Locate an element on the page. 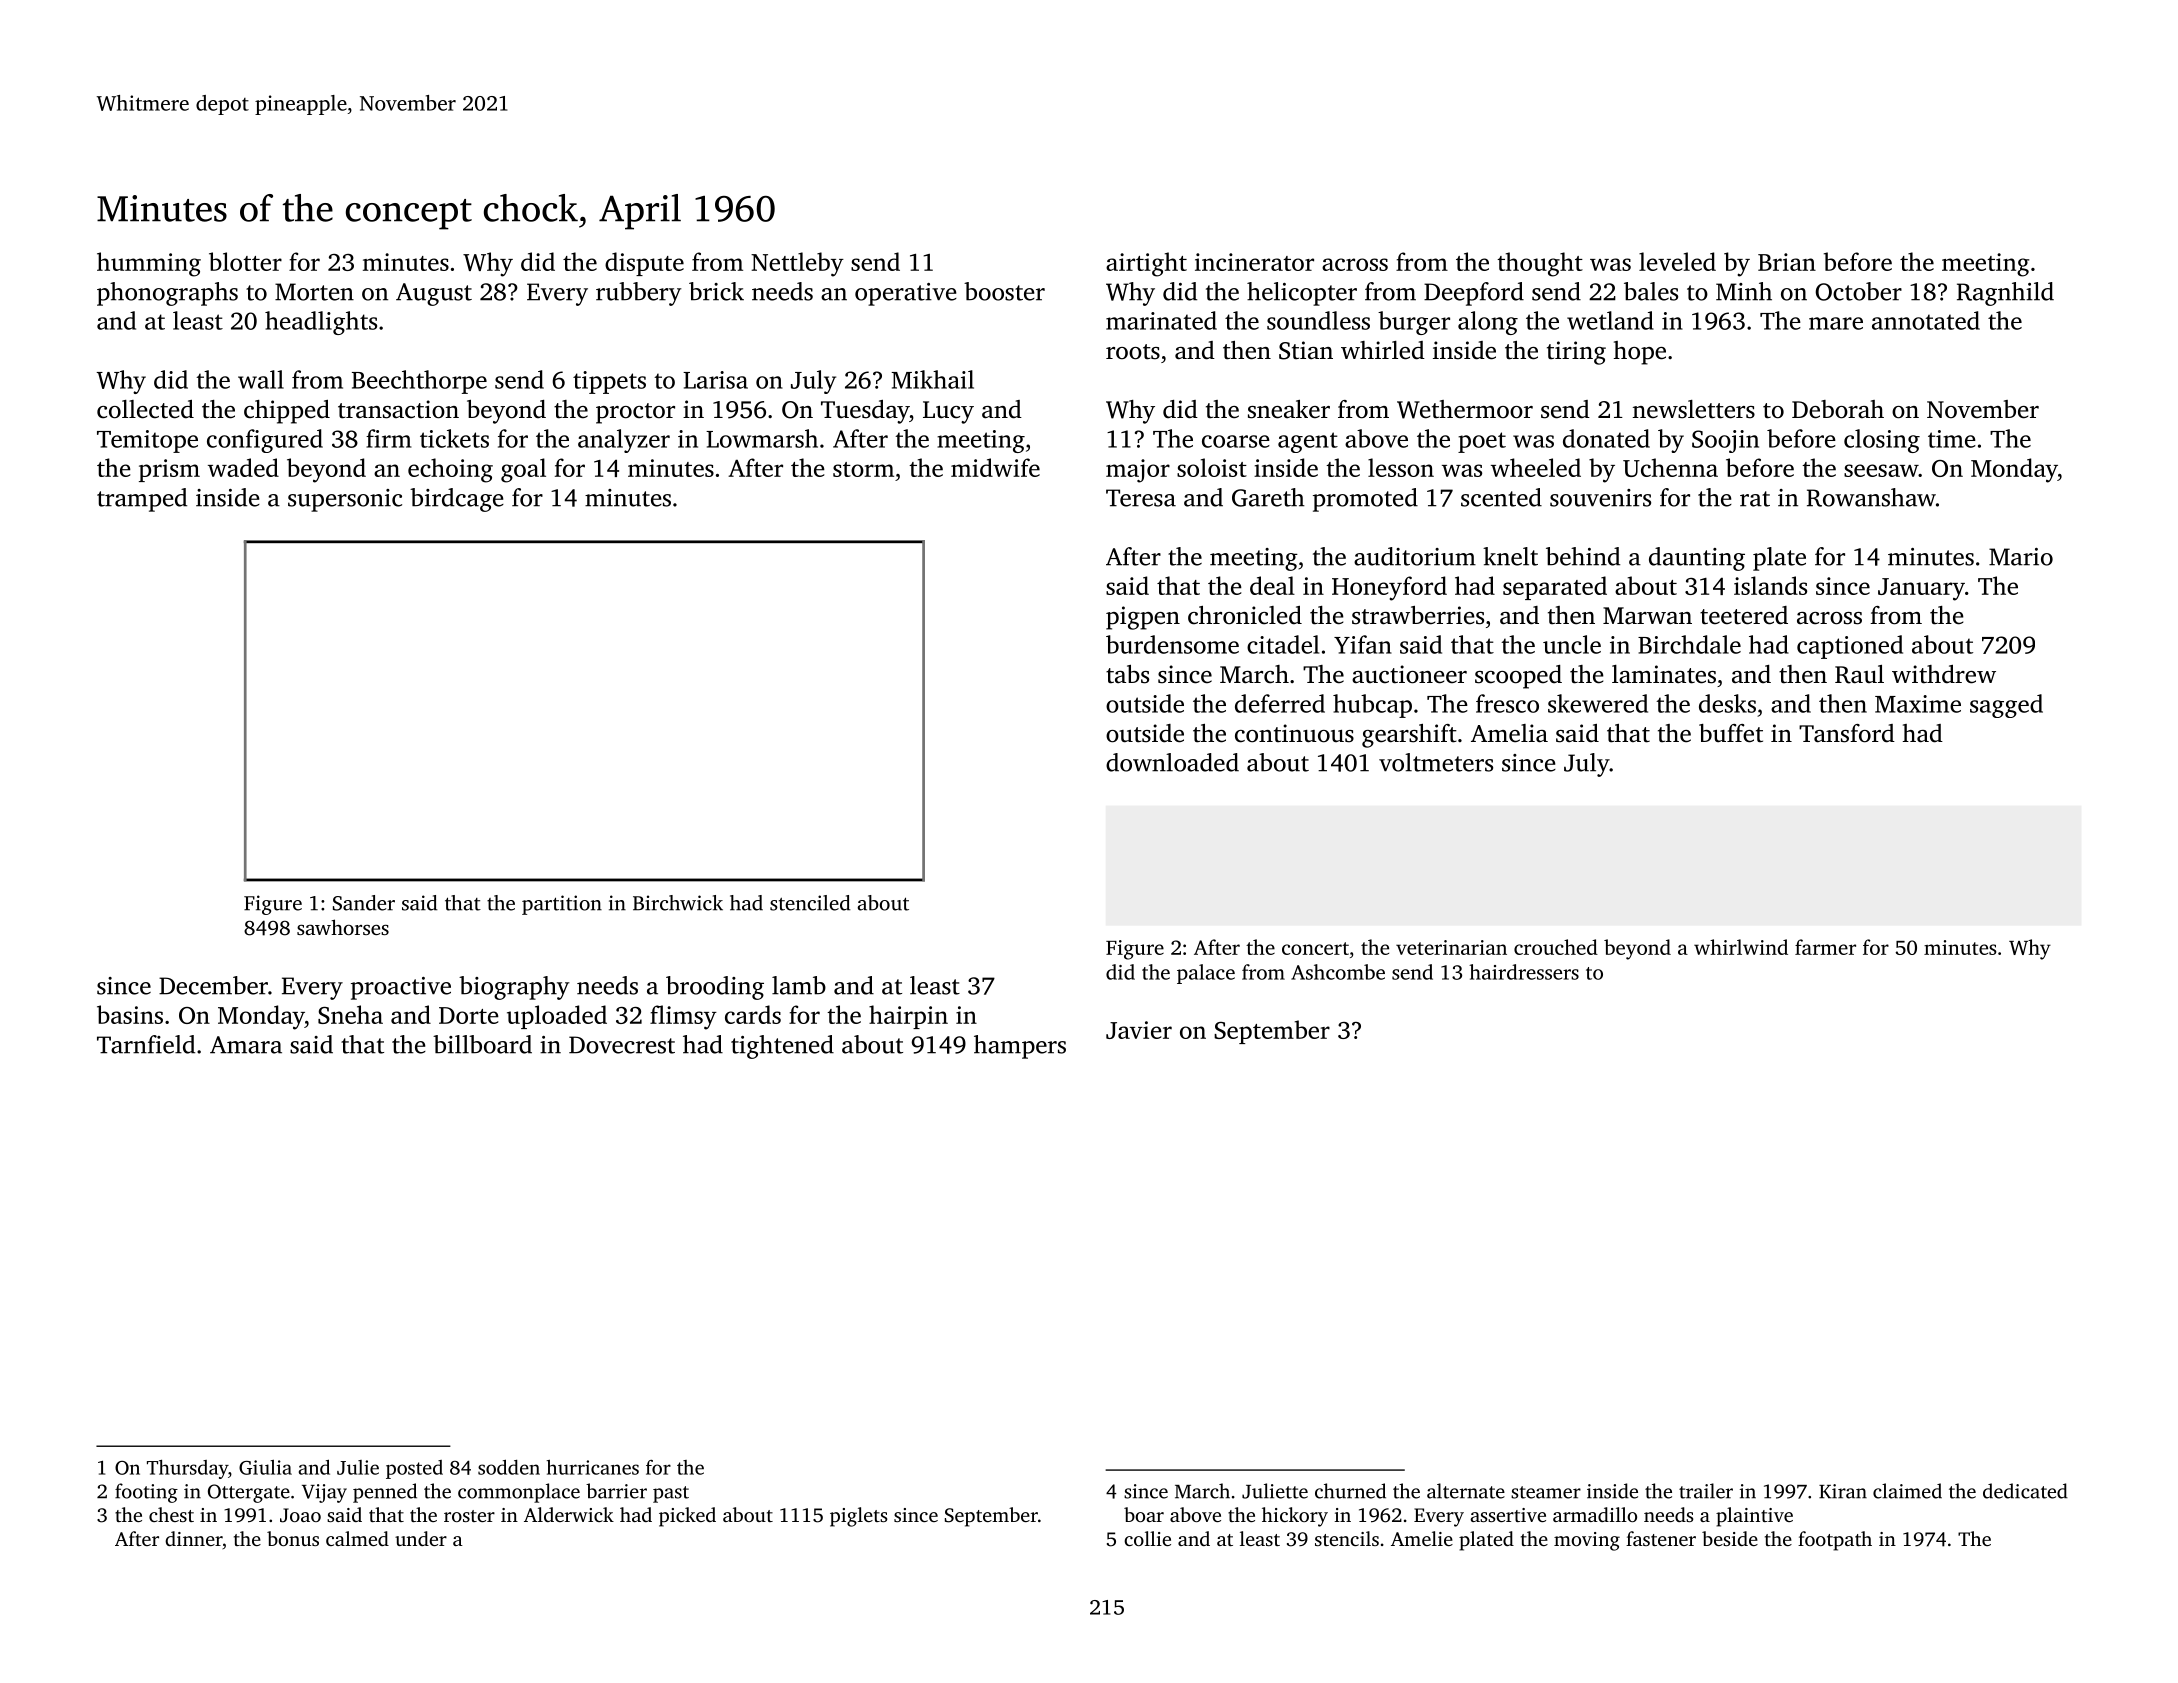 Image resolution: width=2178 pixels, height=1683 pixels. churned is located at coordinates (1350, 1491).
